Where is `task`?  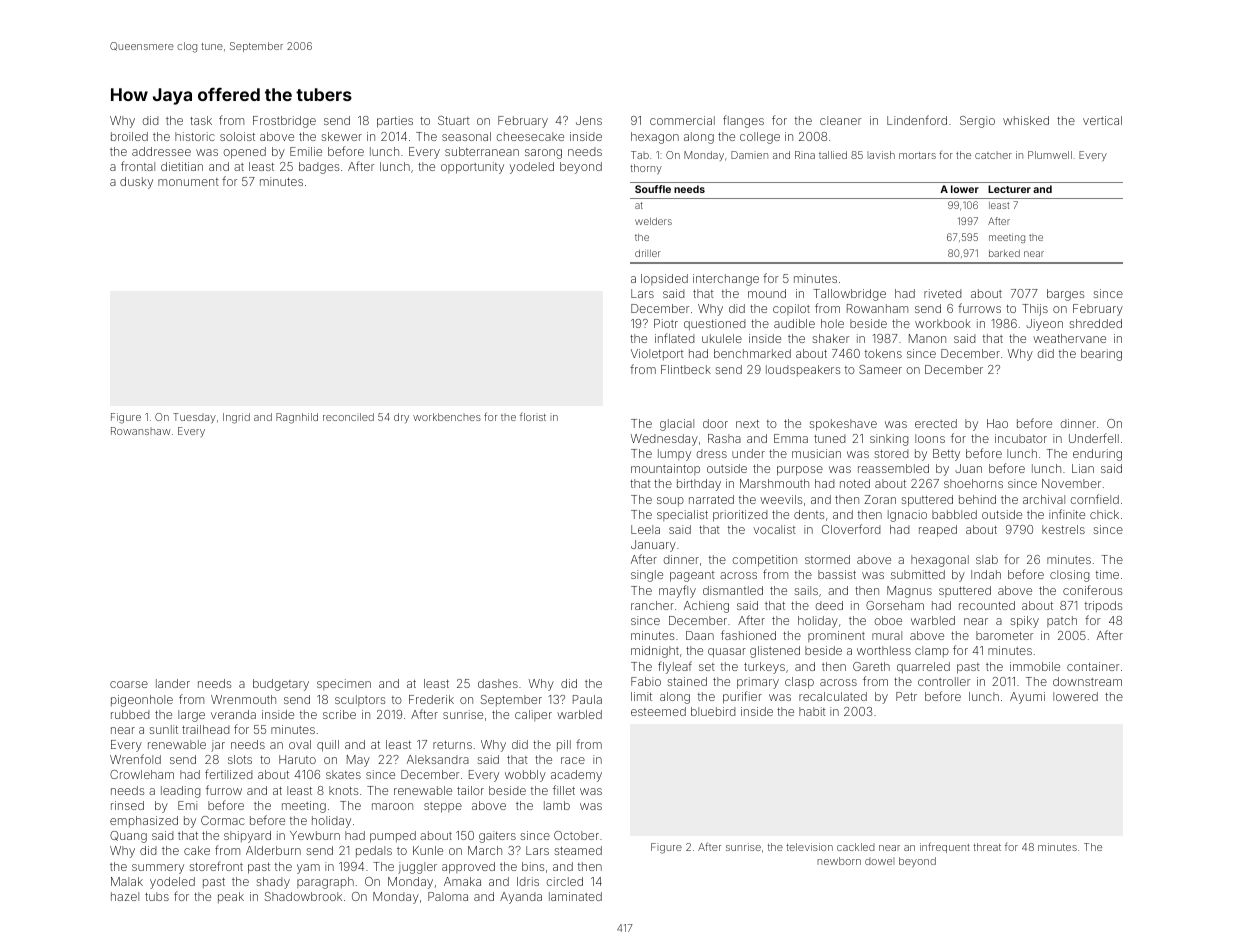
task is located at coordinates (201, 120).
